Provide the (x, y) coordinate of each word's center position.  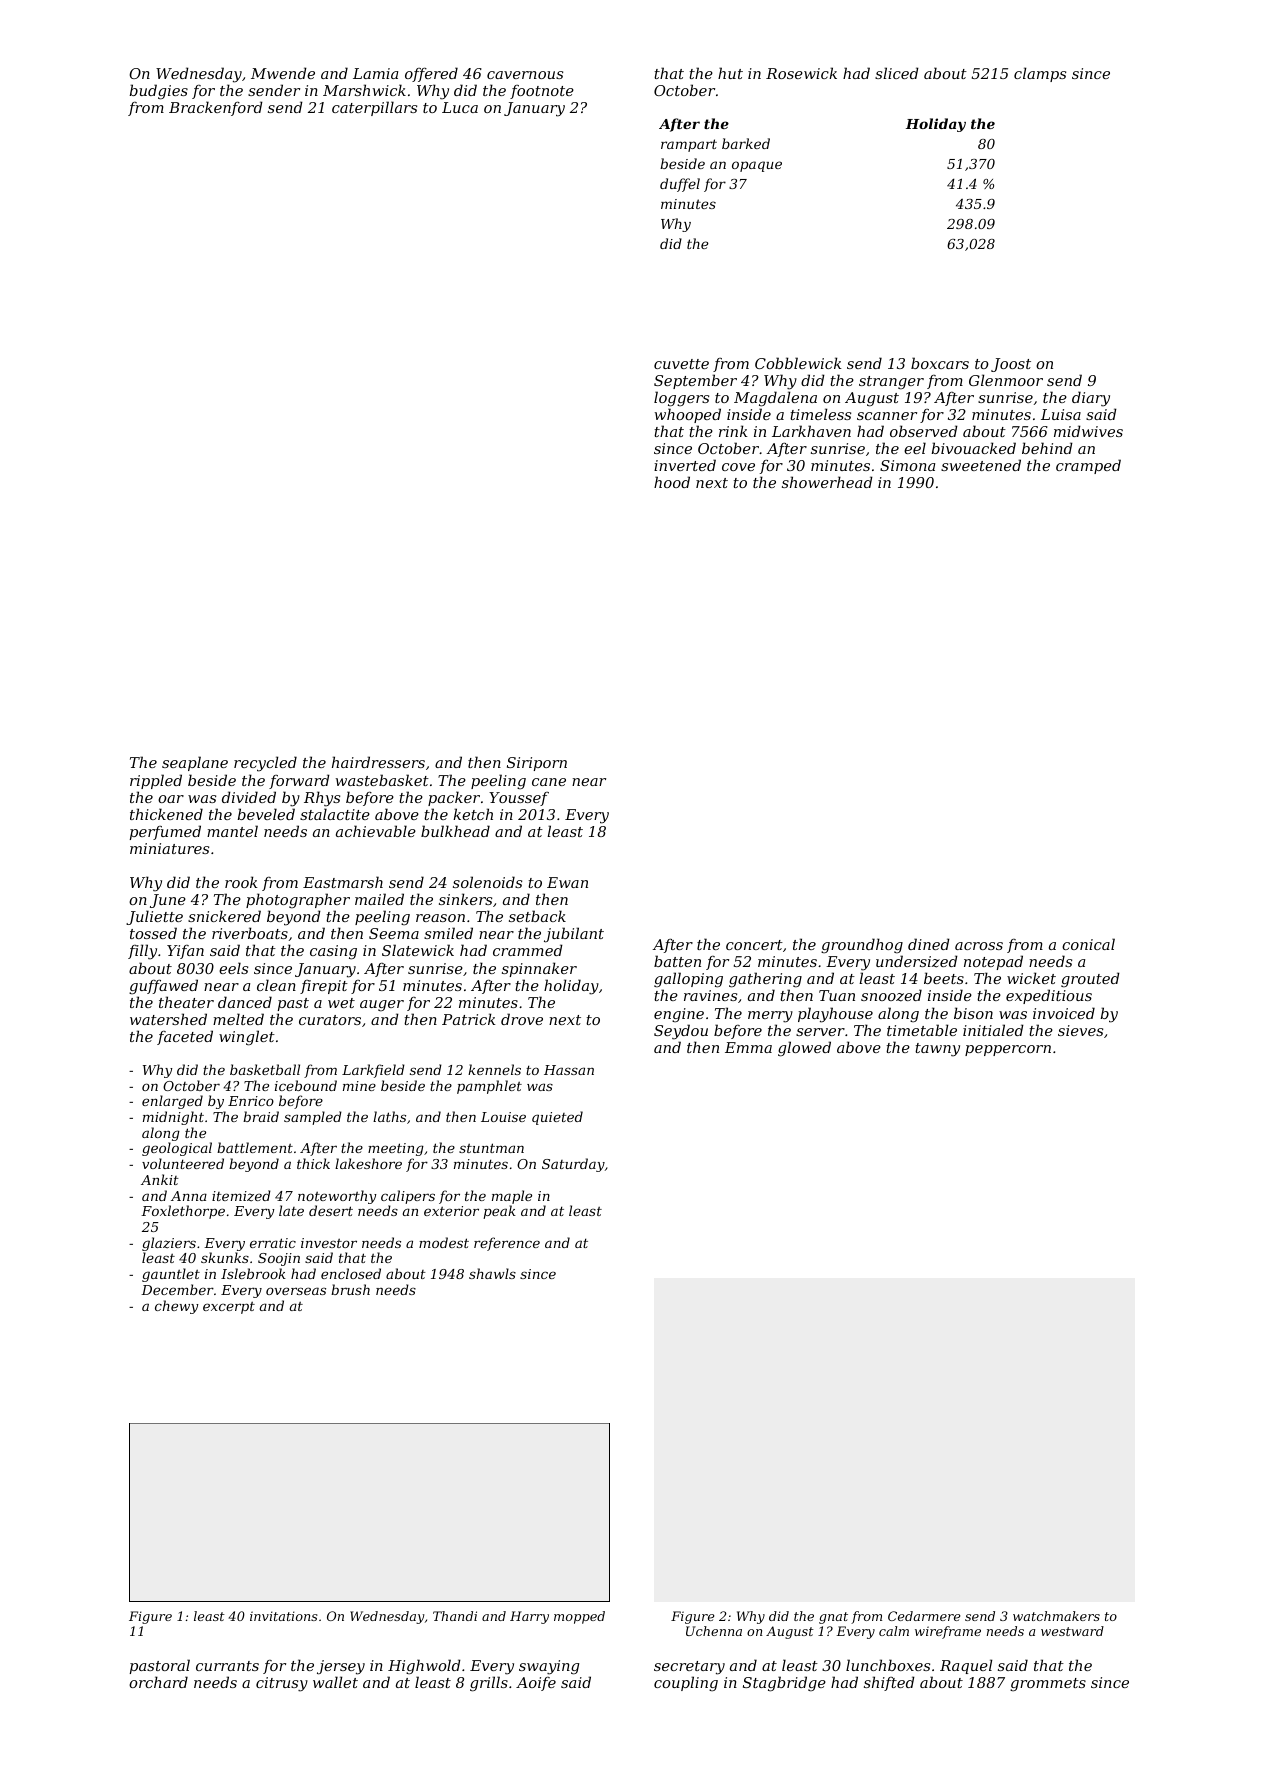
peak (499, 1212)
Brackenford (216, 108)
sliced (897, 73)
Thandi (455, 1616)
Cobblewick (798, 363)
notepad (993, 962)
